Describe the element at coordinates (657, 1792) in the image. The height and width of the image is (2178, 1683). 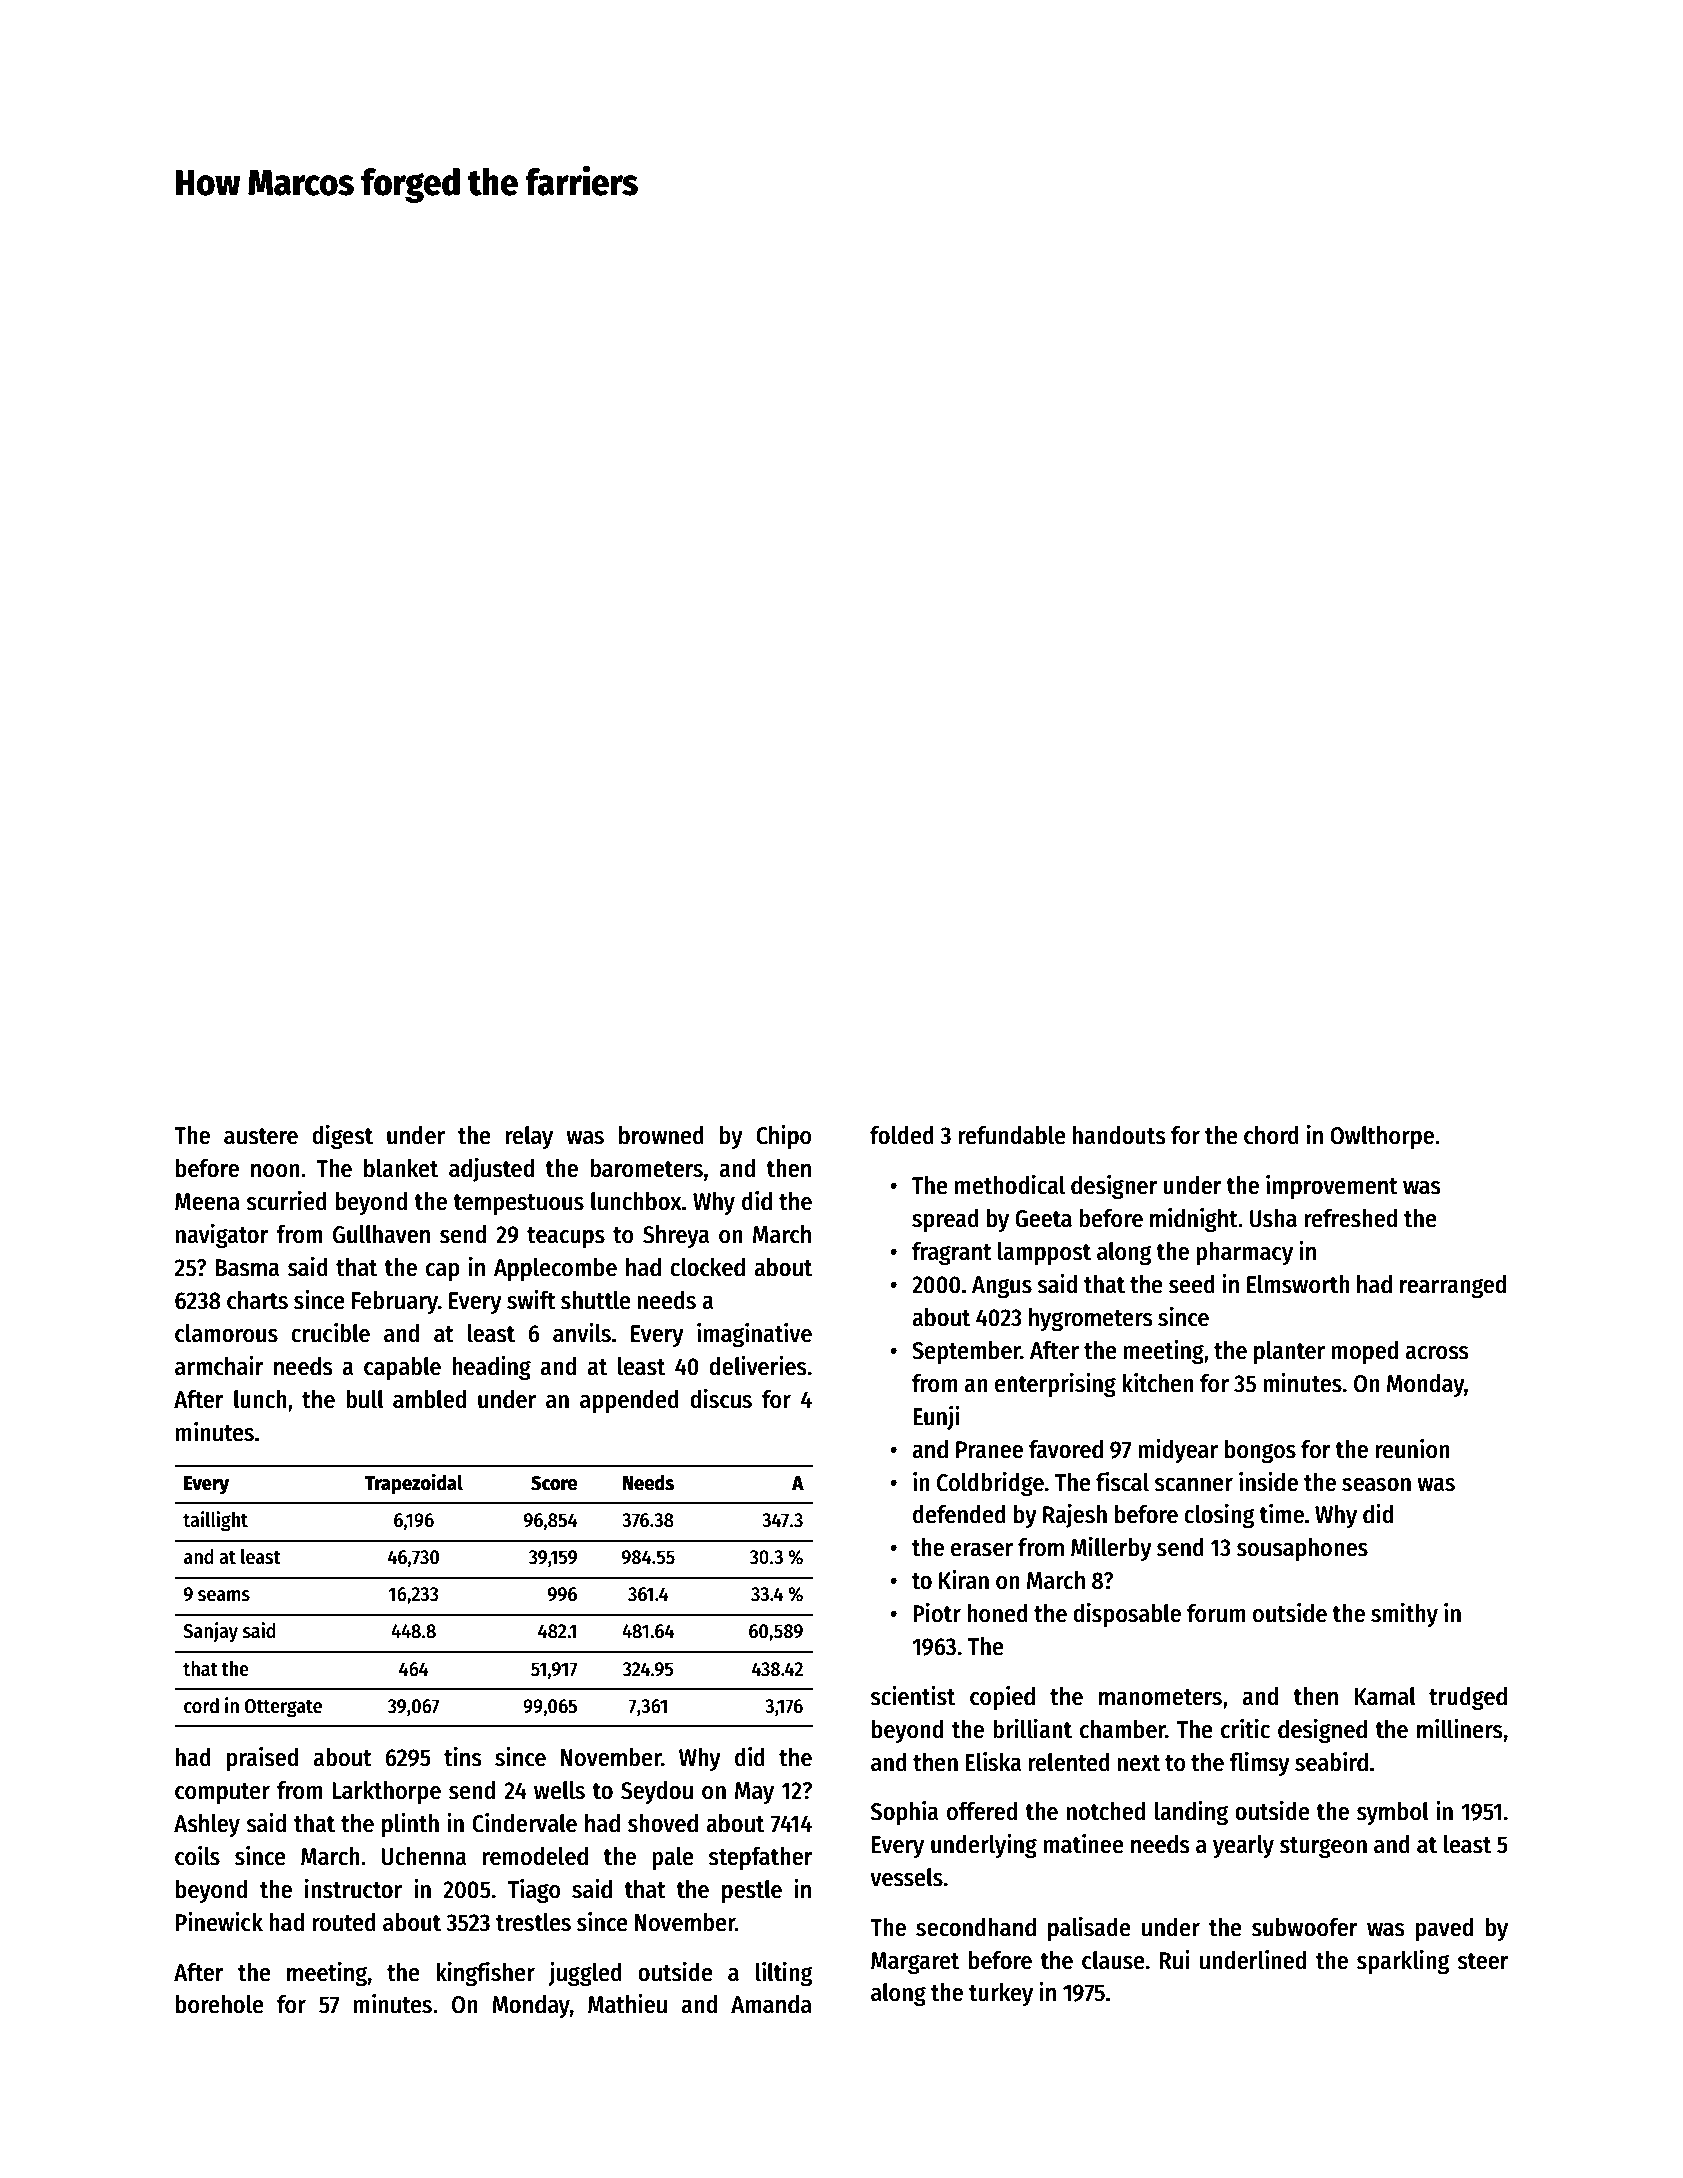
I see `Seydou` at that location.
